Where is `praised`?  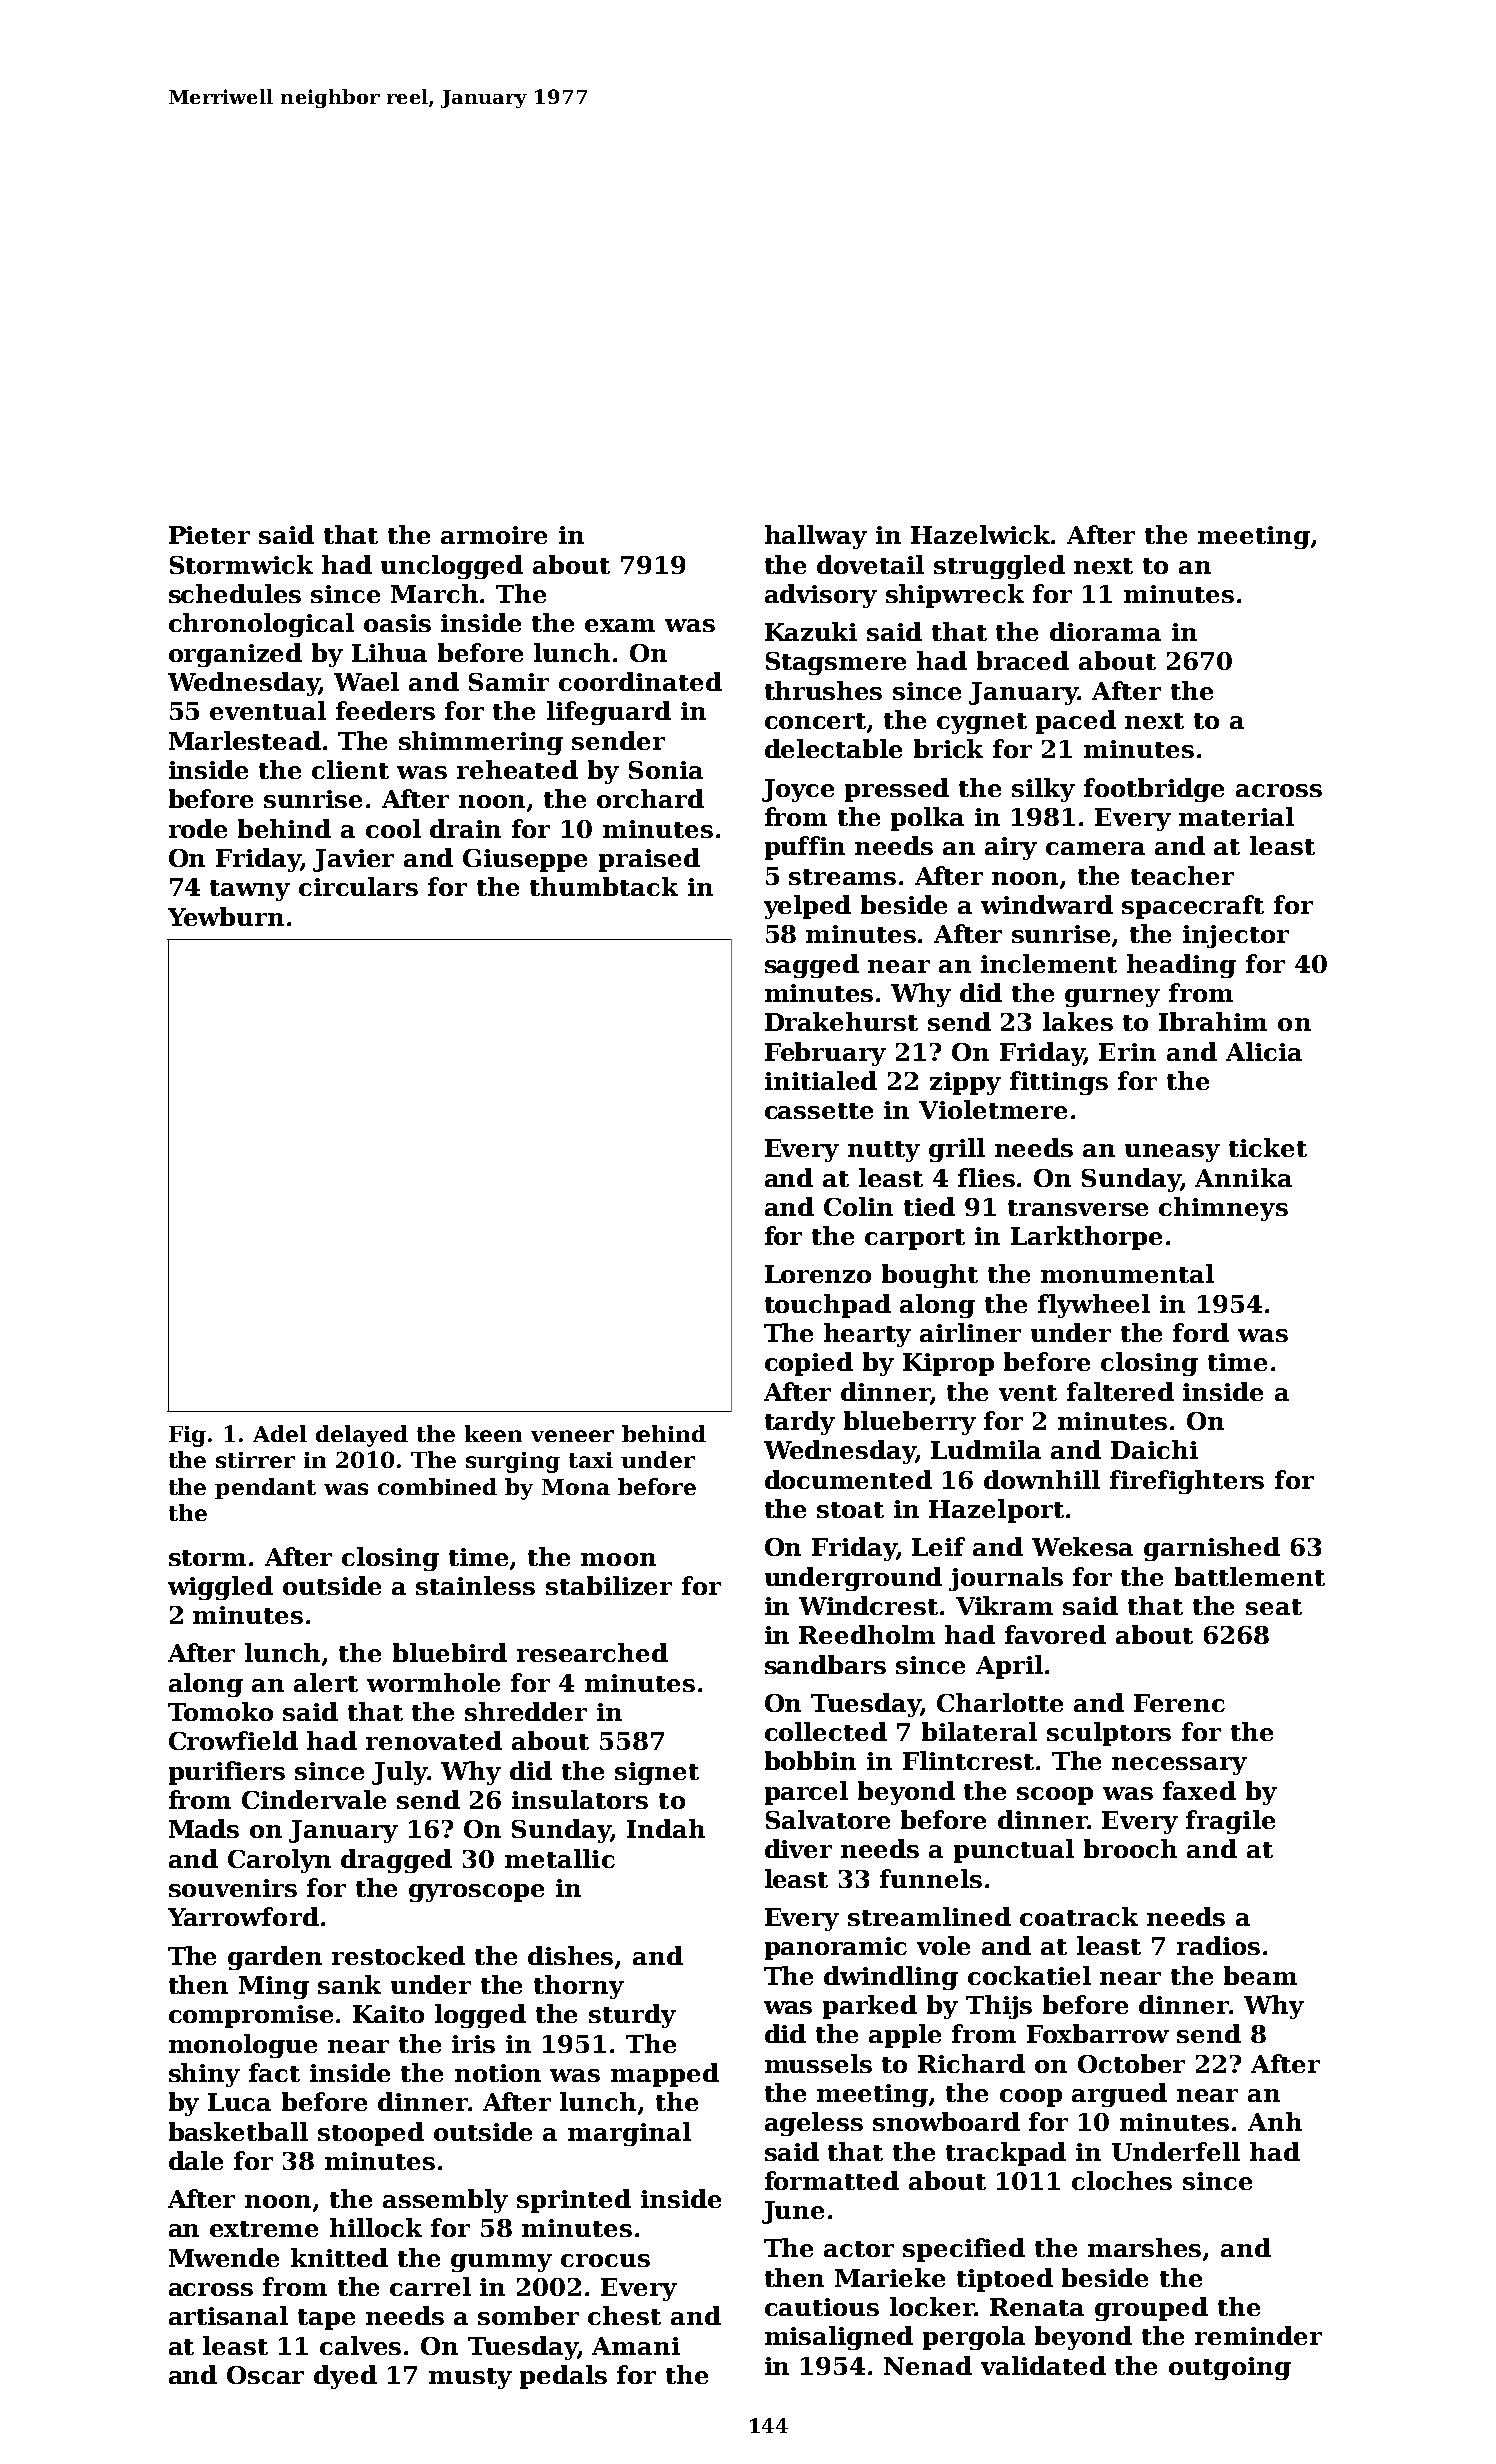
praised is located at coordinates (649, 860).
